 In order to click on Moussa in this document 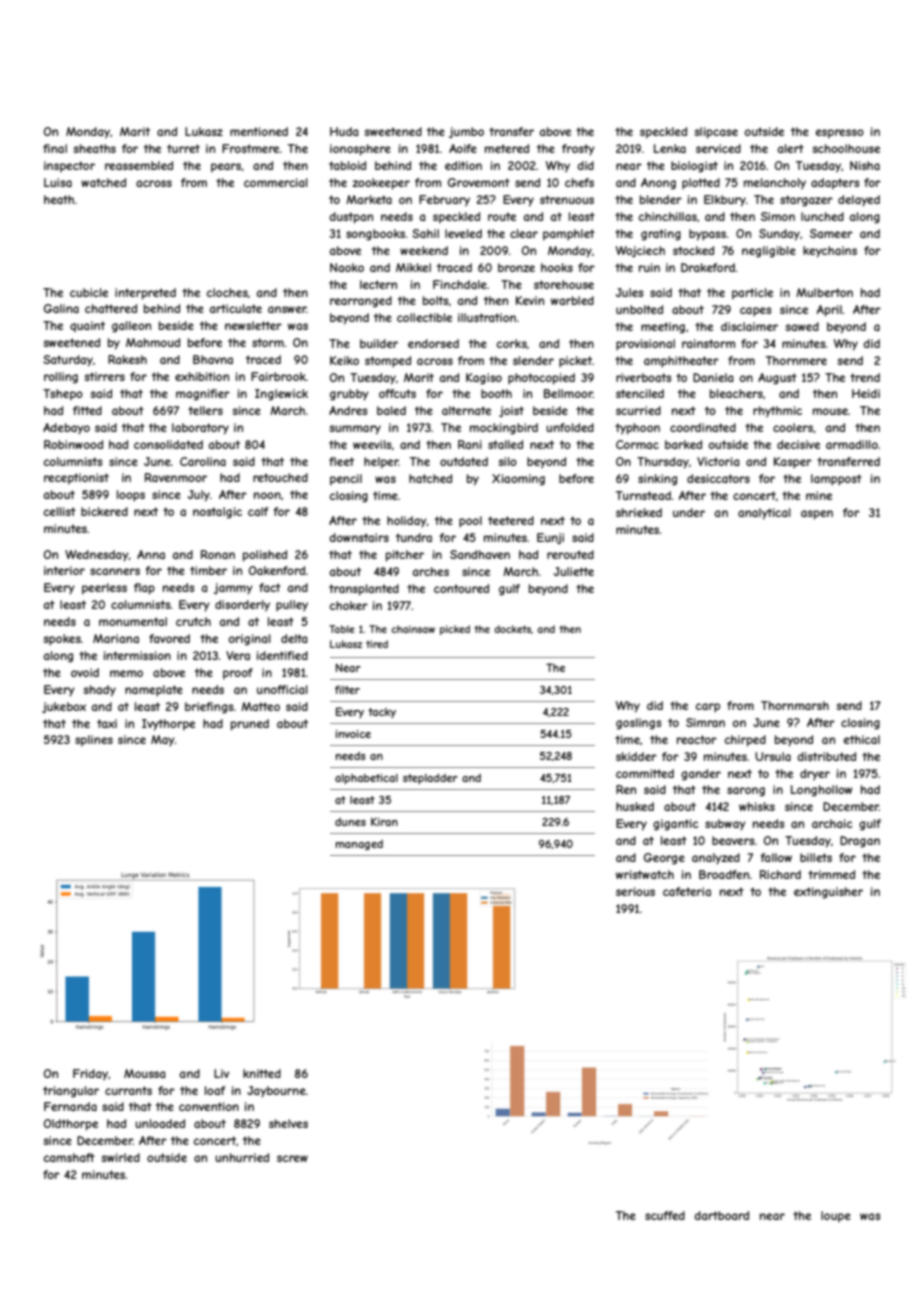, I will do `click(144, 1073)`.
